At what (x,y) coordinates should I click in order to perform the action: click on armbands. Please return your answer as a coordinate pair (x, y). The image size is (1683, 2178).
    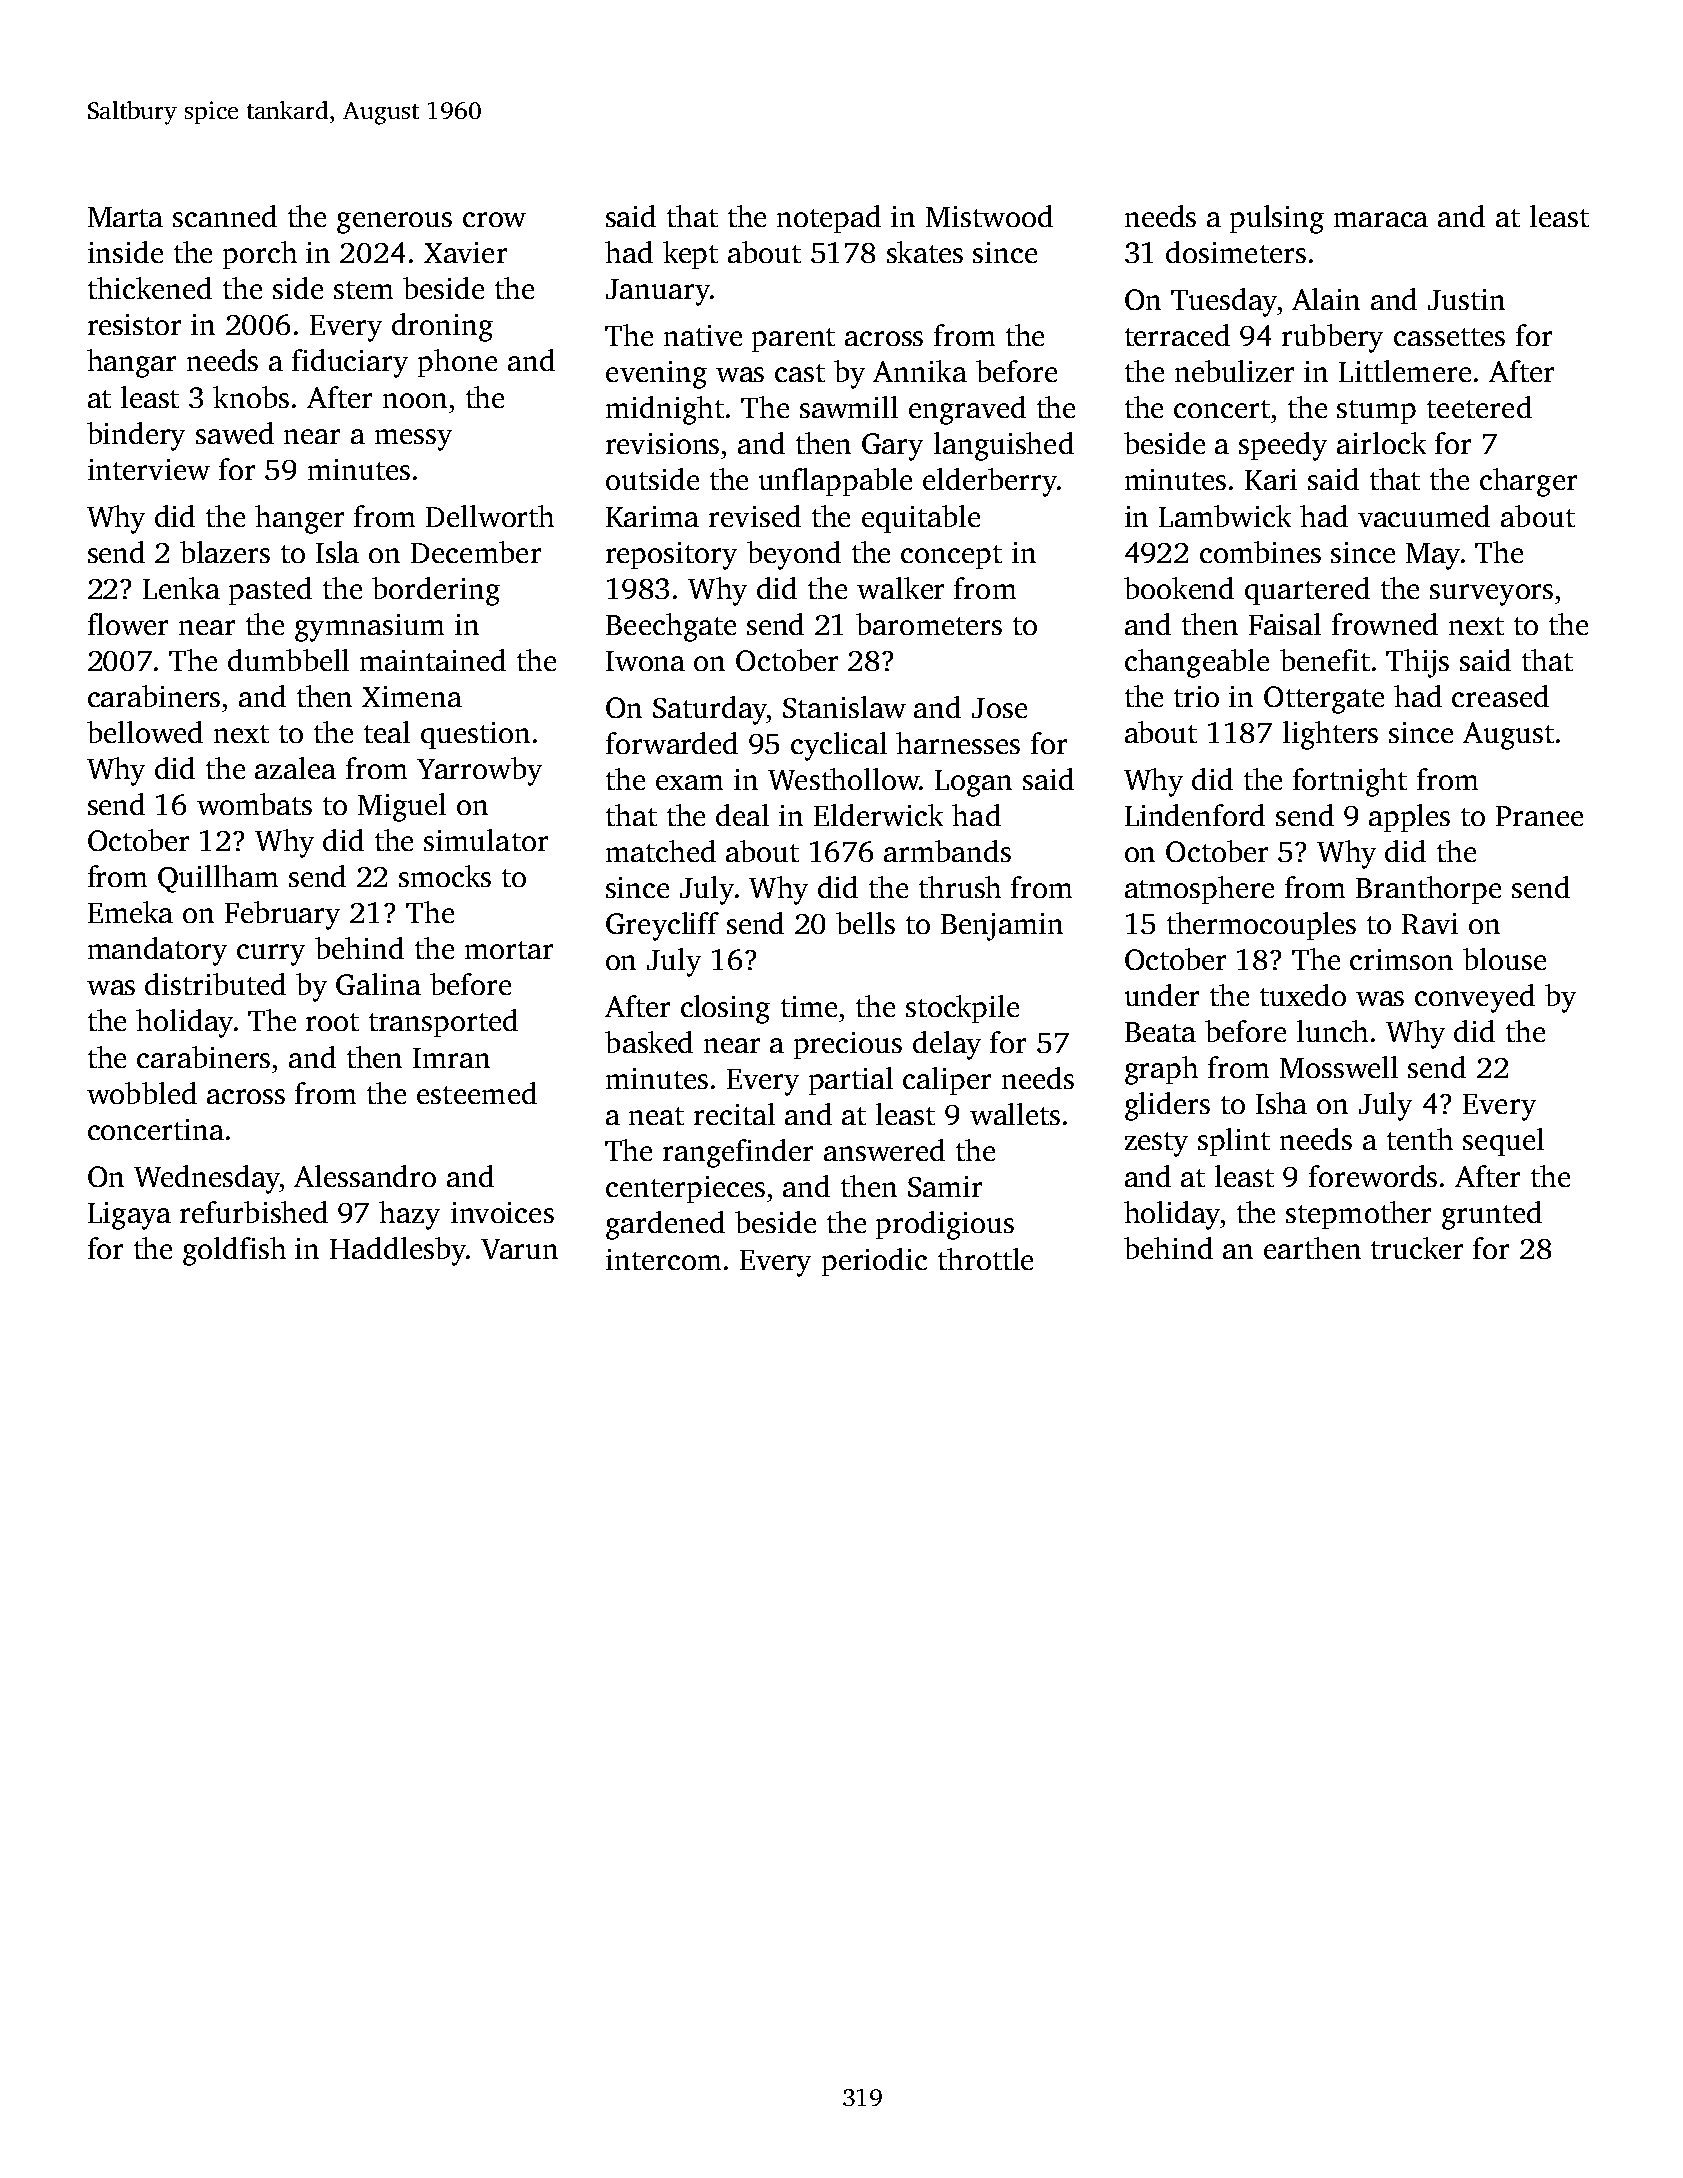
    Looking at the image, I should click on (947, 851).
